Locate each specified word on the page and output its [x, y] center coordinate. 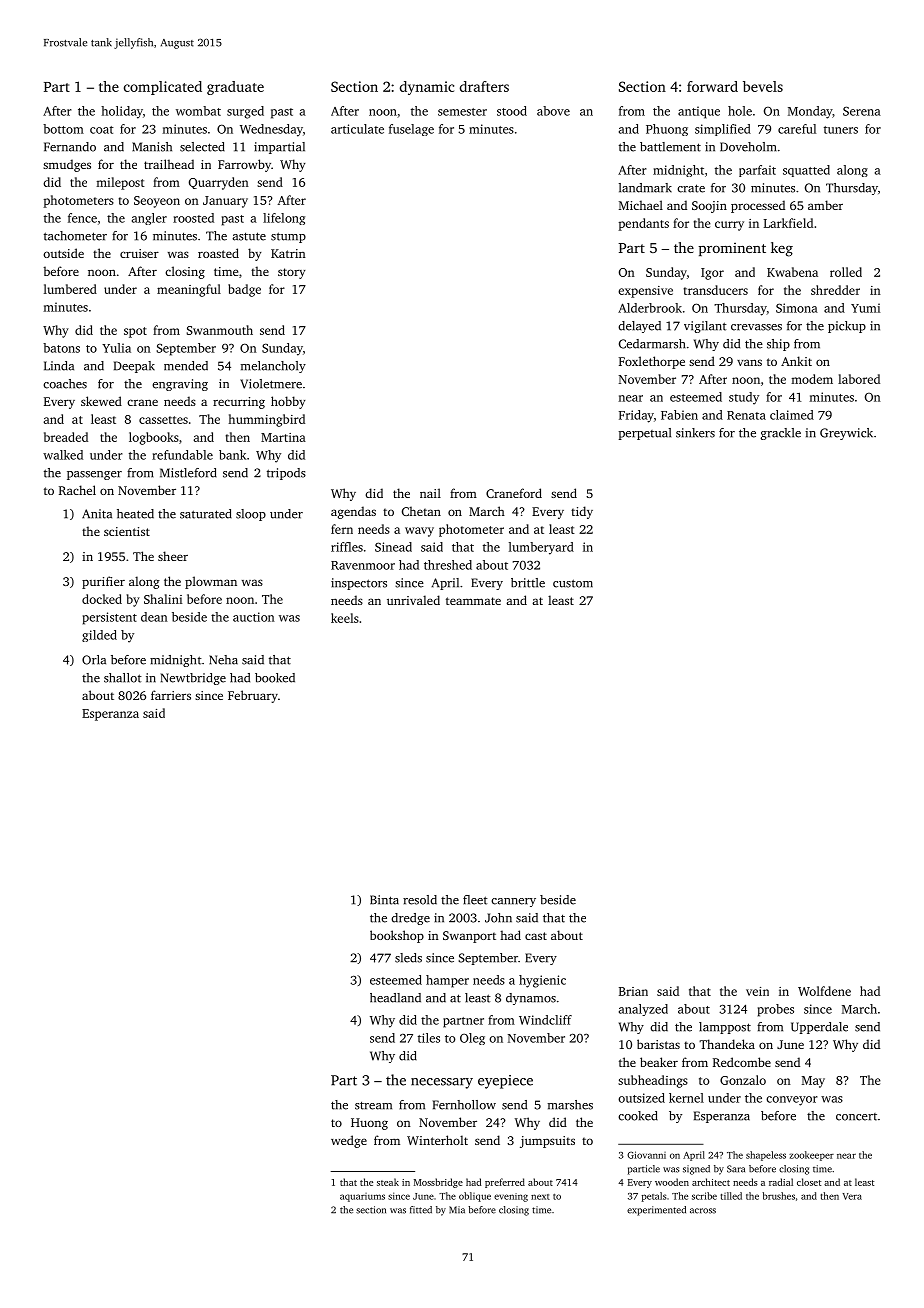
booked [275, 678]
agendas [353, 512]
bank [232, 455]
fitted [421, 1210]
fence [82, 218]
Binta [384, 900]
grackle [780, 434]
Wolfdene [824, 991]
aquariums [362, 1197]
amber [825, 205]
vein [757, 991]
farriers [171, 695]
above [553, 111]
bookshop [397, 936]
